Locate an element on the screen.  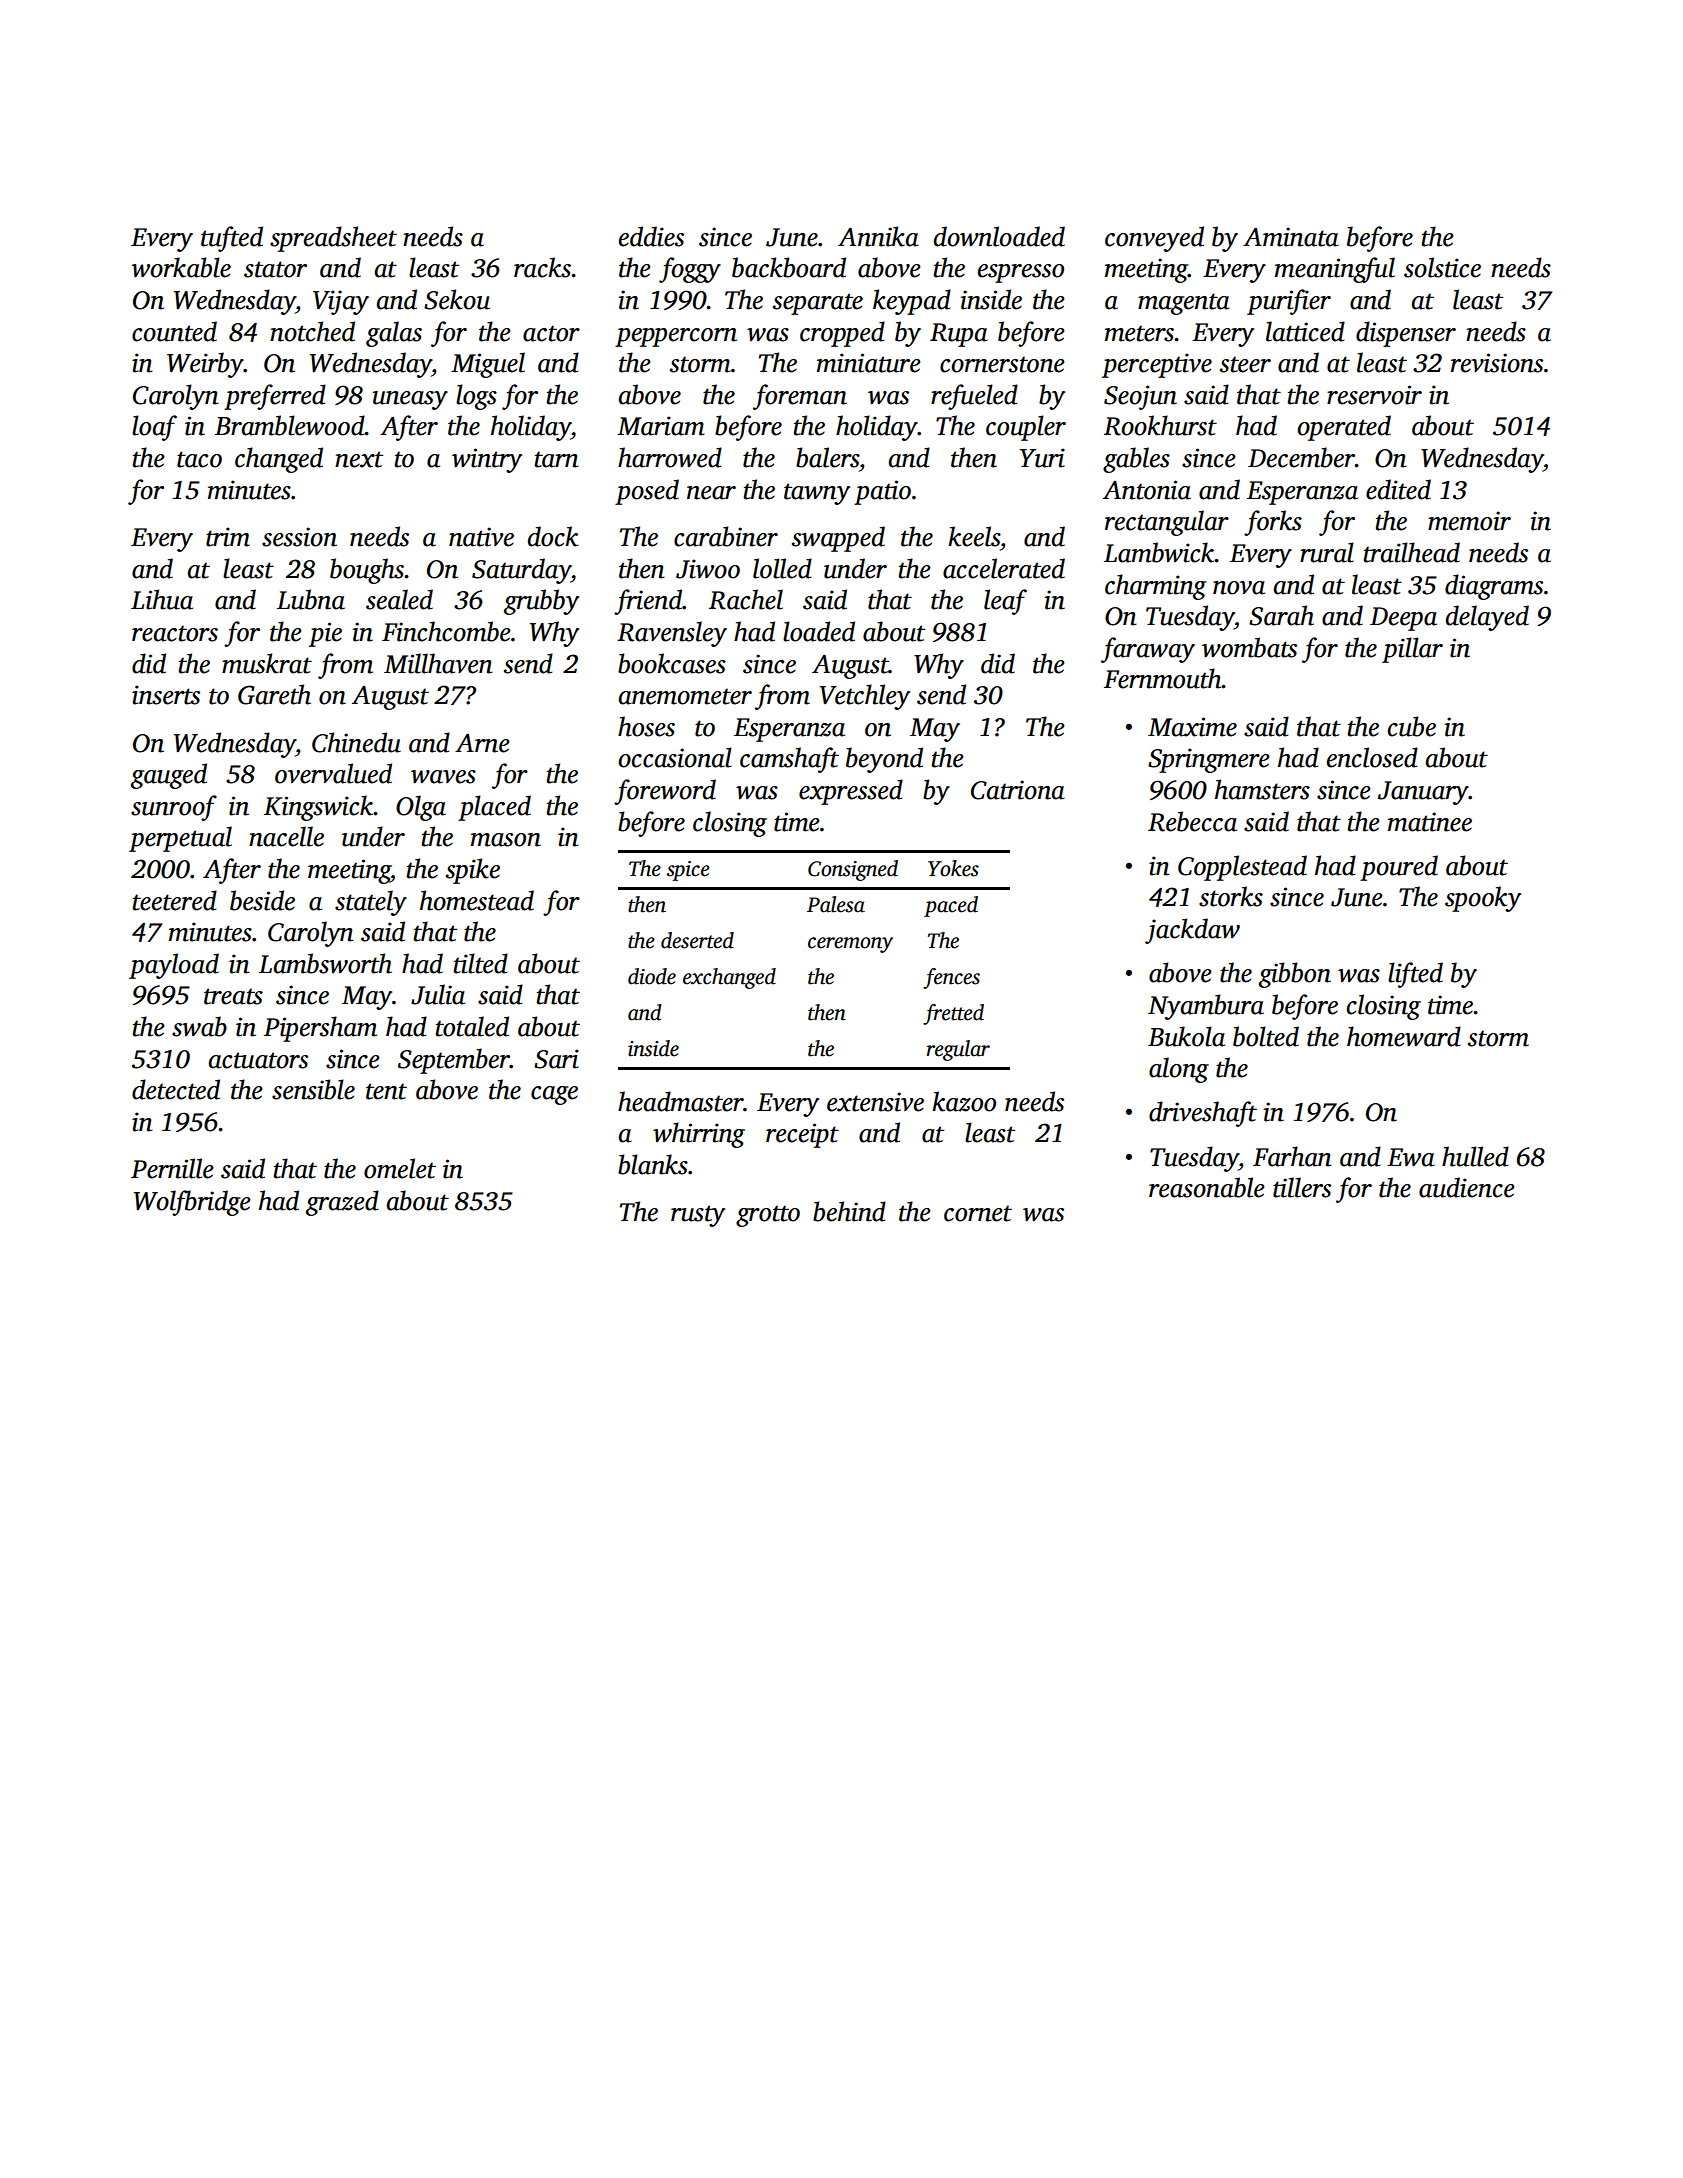
Wolfbridge is located at coordinates (192, 1203).
